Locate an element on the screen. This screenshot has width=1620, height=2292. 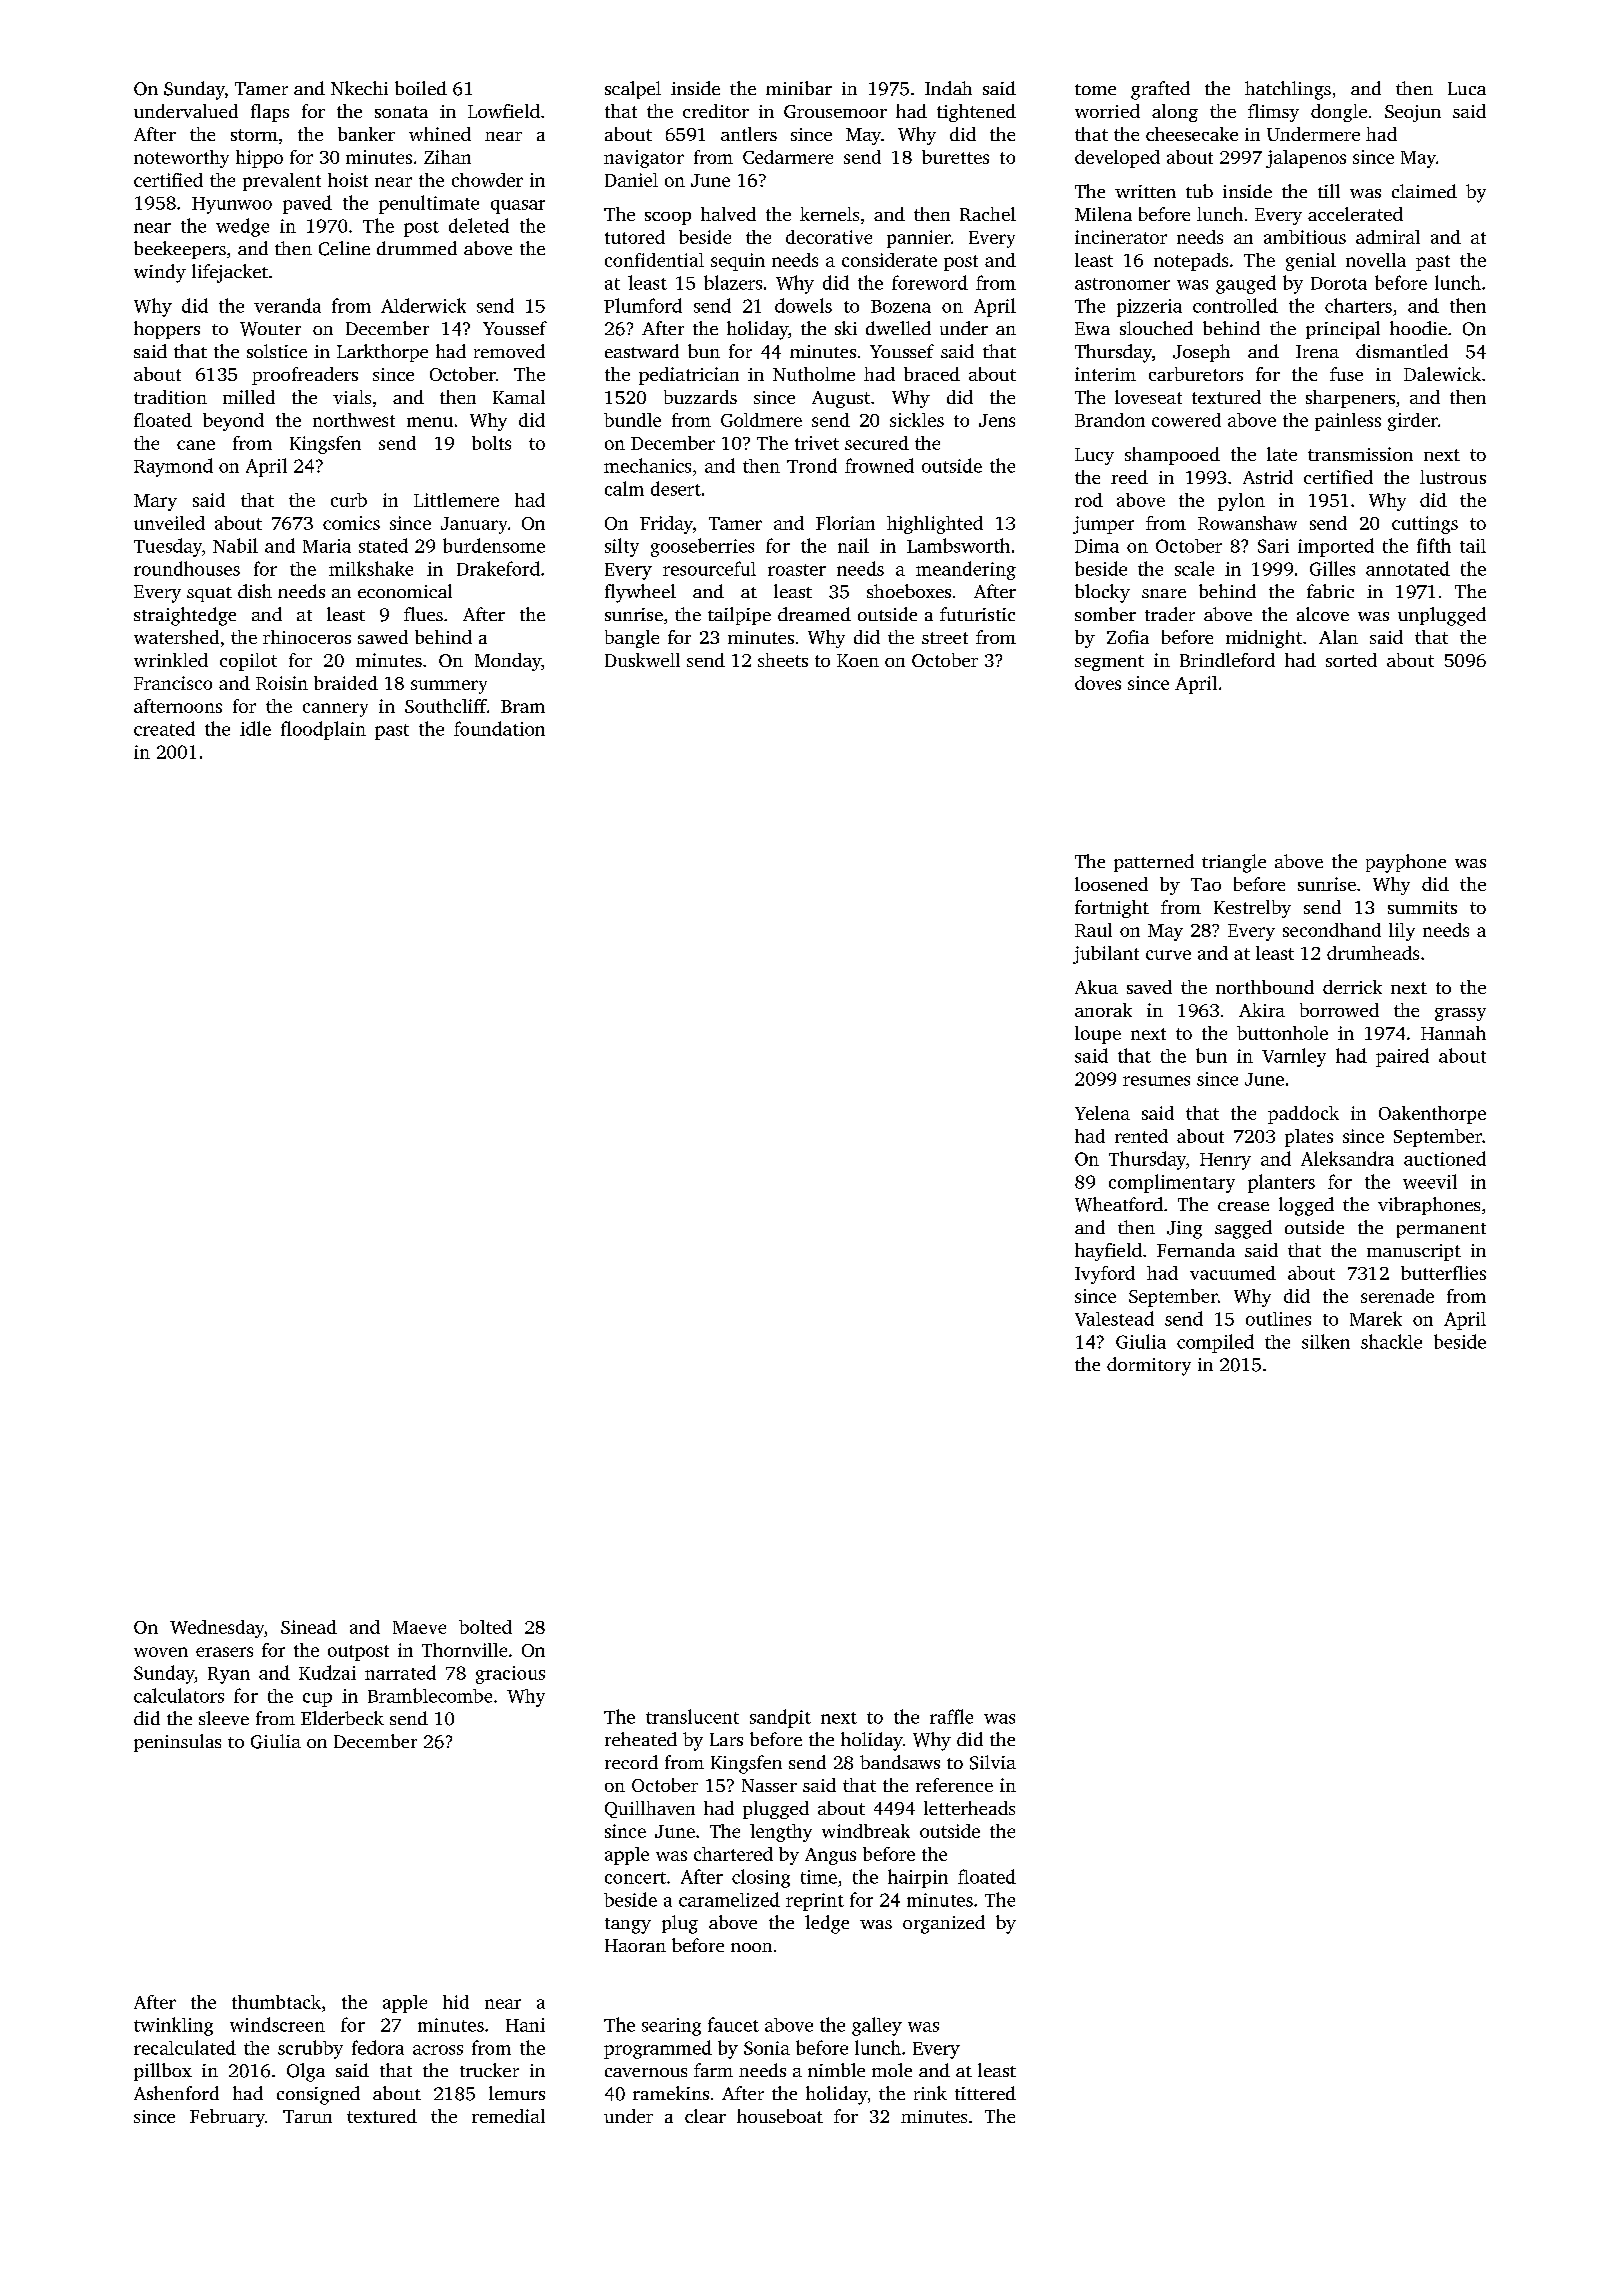
houseboat is located at coordinates (780, 2116).
